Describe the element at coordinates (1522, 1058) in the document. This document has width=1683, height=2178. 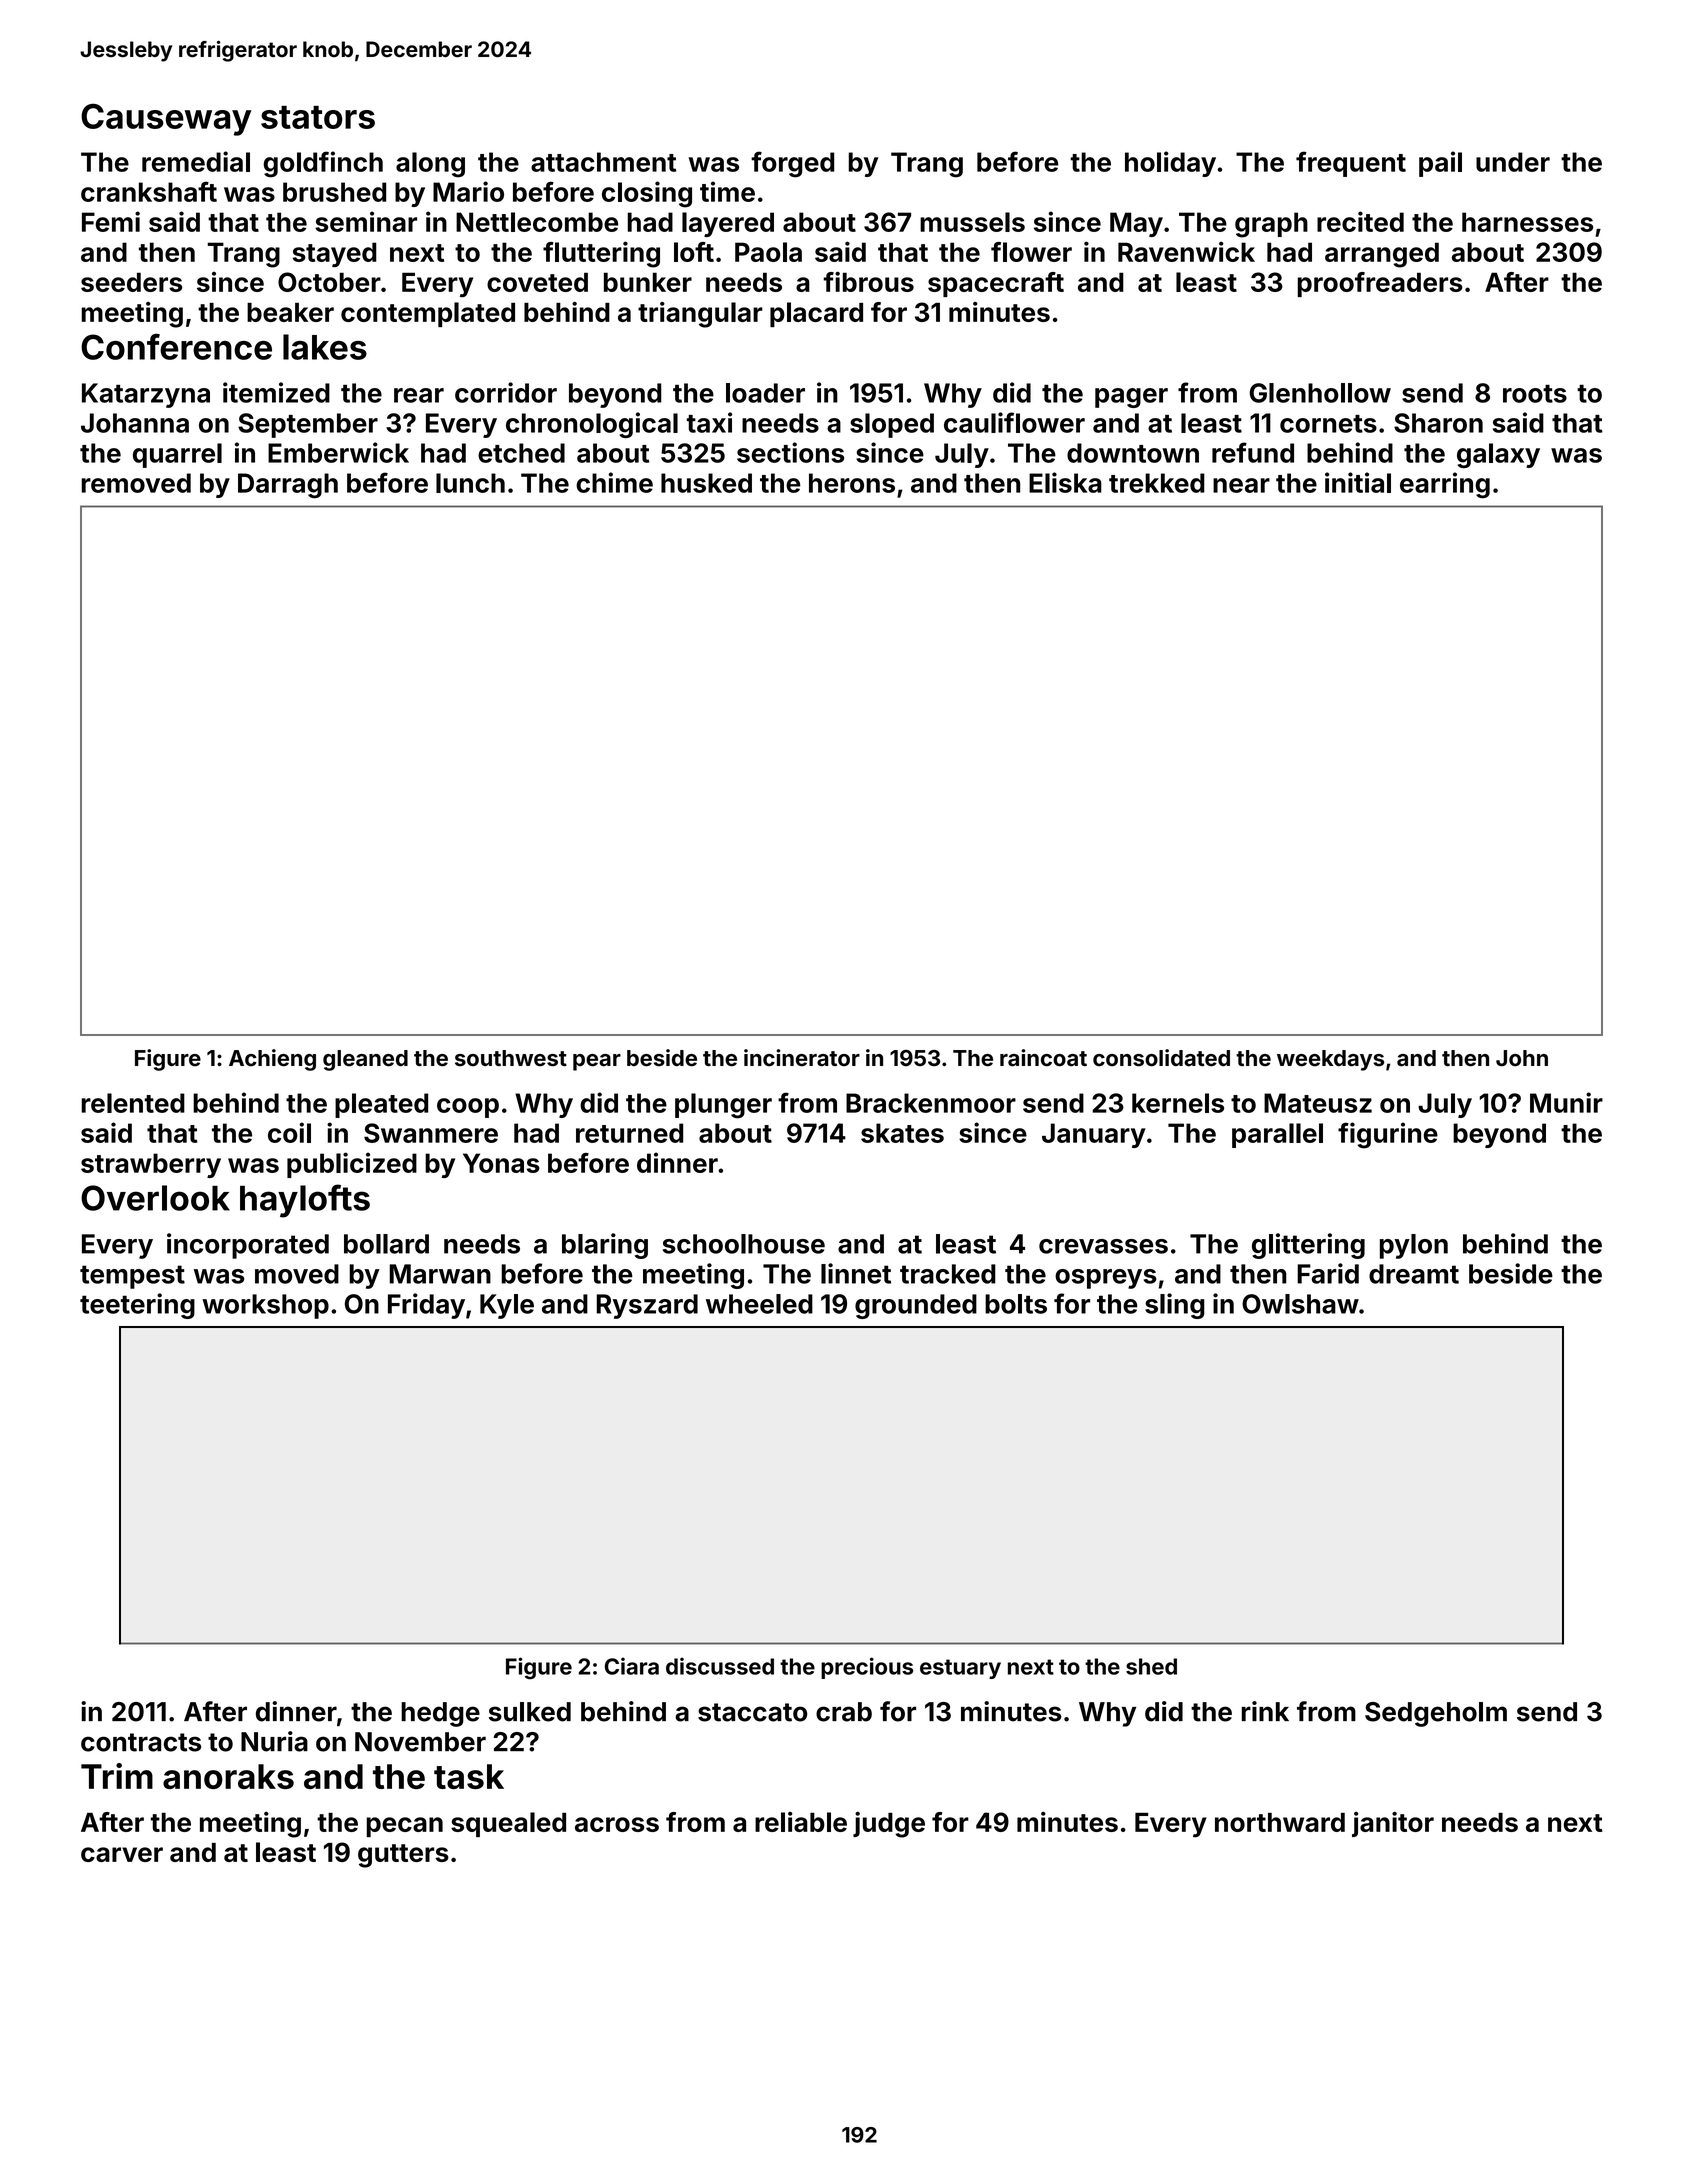
I see `John` at that location.
